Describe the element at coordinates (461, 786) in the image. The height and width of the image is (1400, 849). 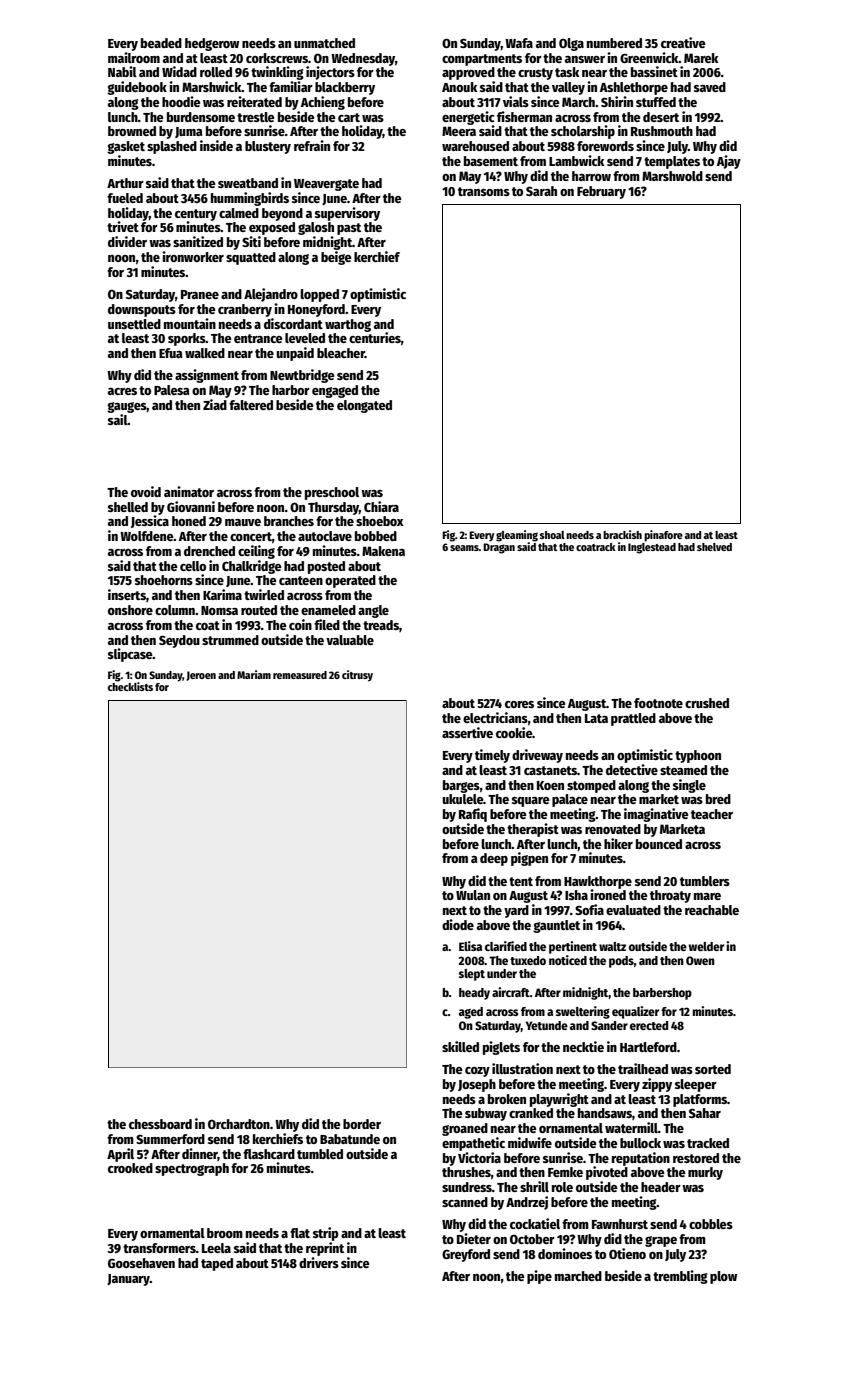
I see `barges` at that location.
